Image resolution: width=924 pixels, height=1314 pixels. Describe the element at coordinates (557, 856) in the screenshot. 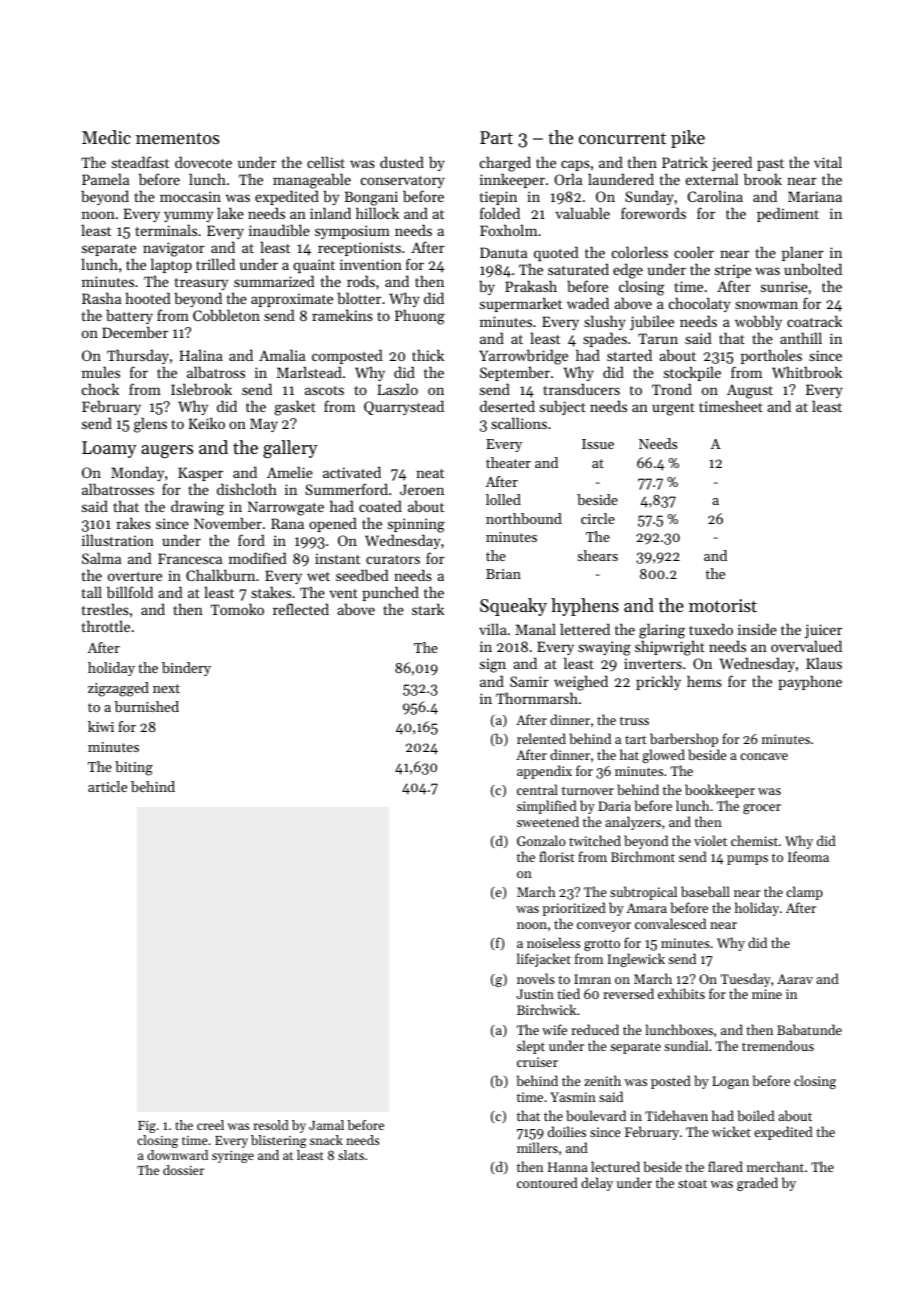

I see `florist` at that location.
